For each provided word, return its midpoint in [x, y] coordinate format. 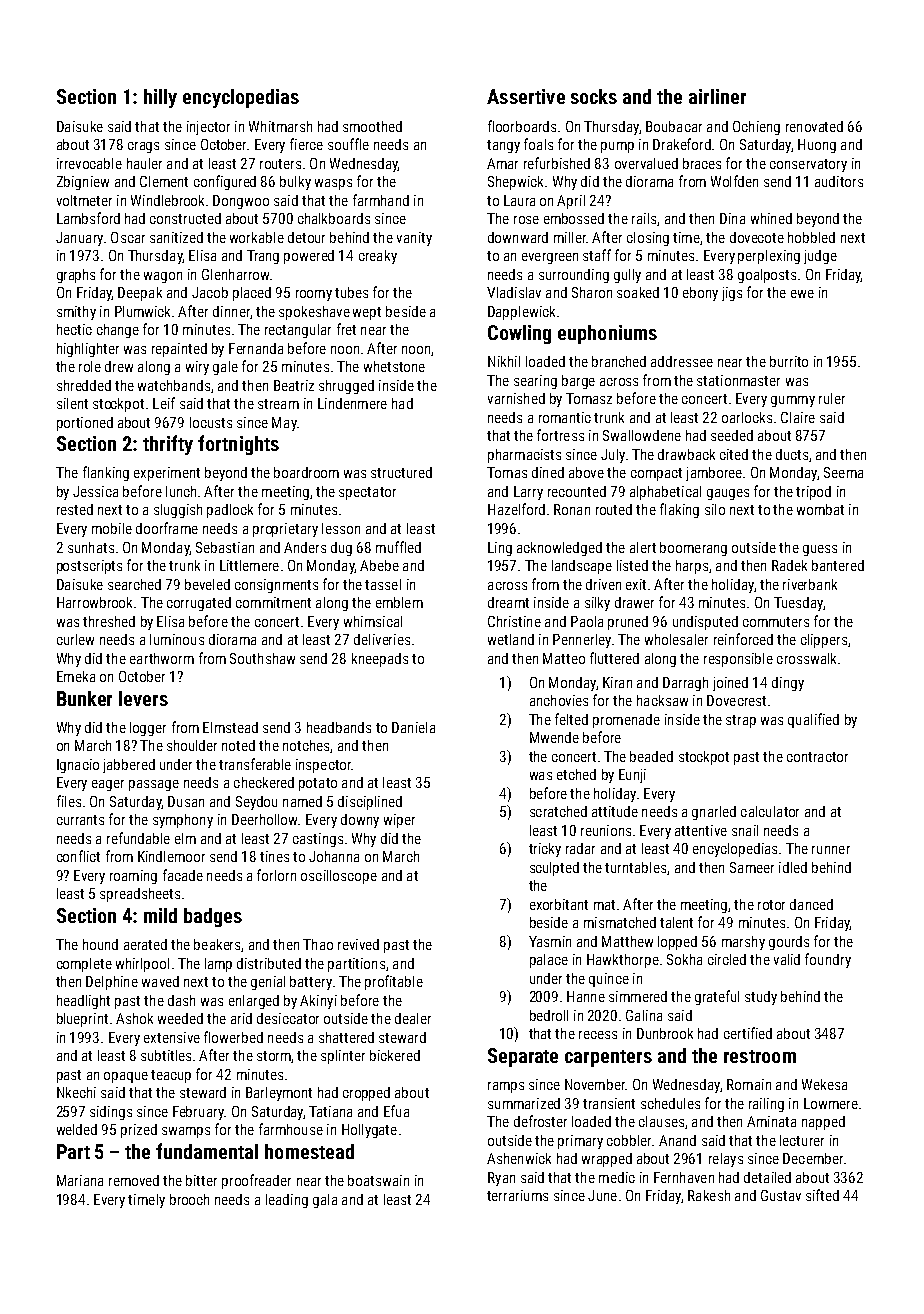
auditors [839, 181]
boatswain [378, 1180]
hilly [160, 98]
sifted [822, 1195]
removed [134, 1180]
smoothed [372, 126]
